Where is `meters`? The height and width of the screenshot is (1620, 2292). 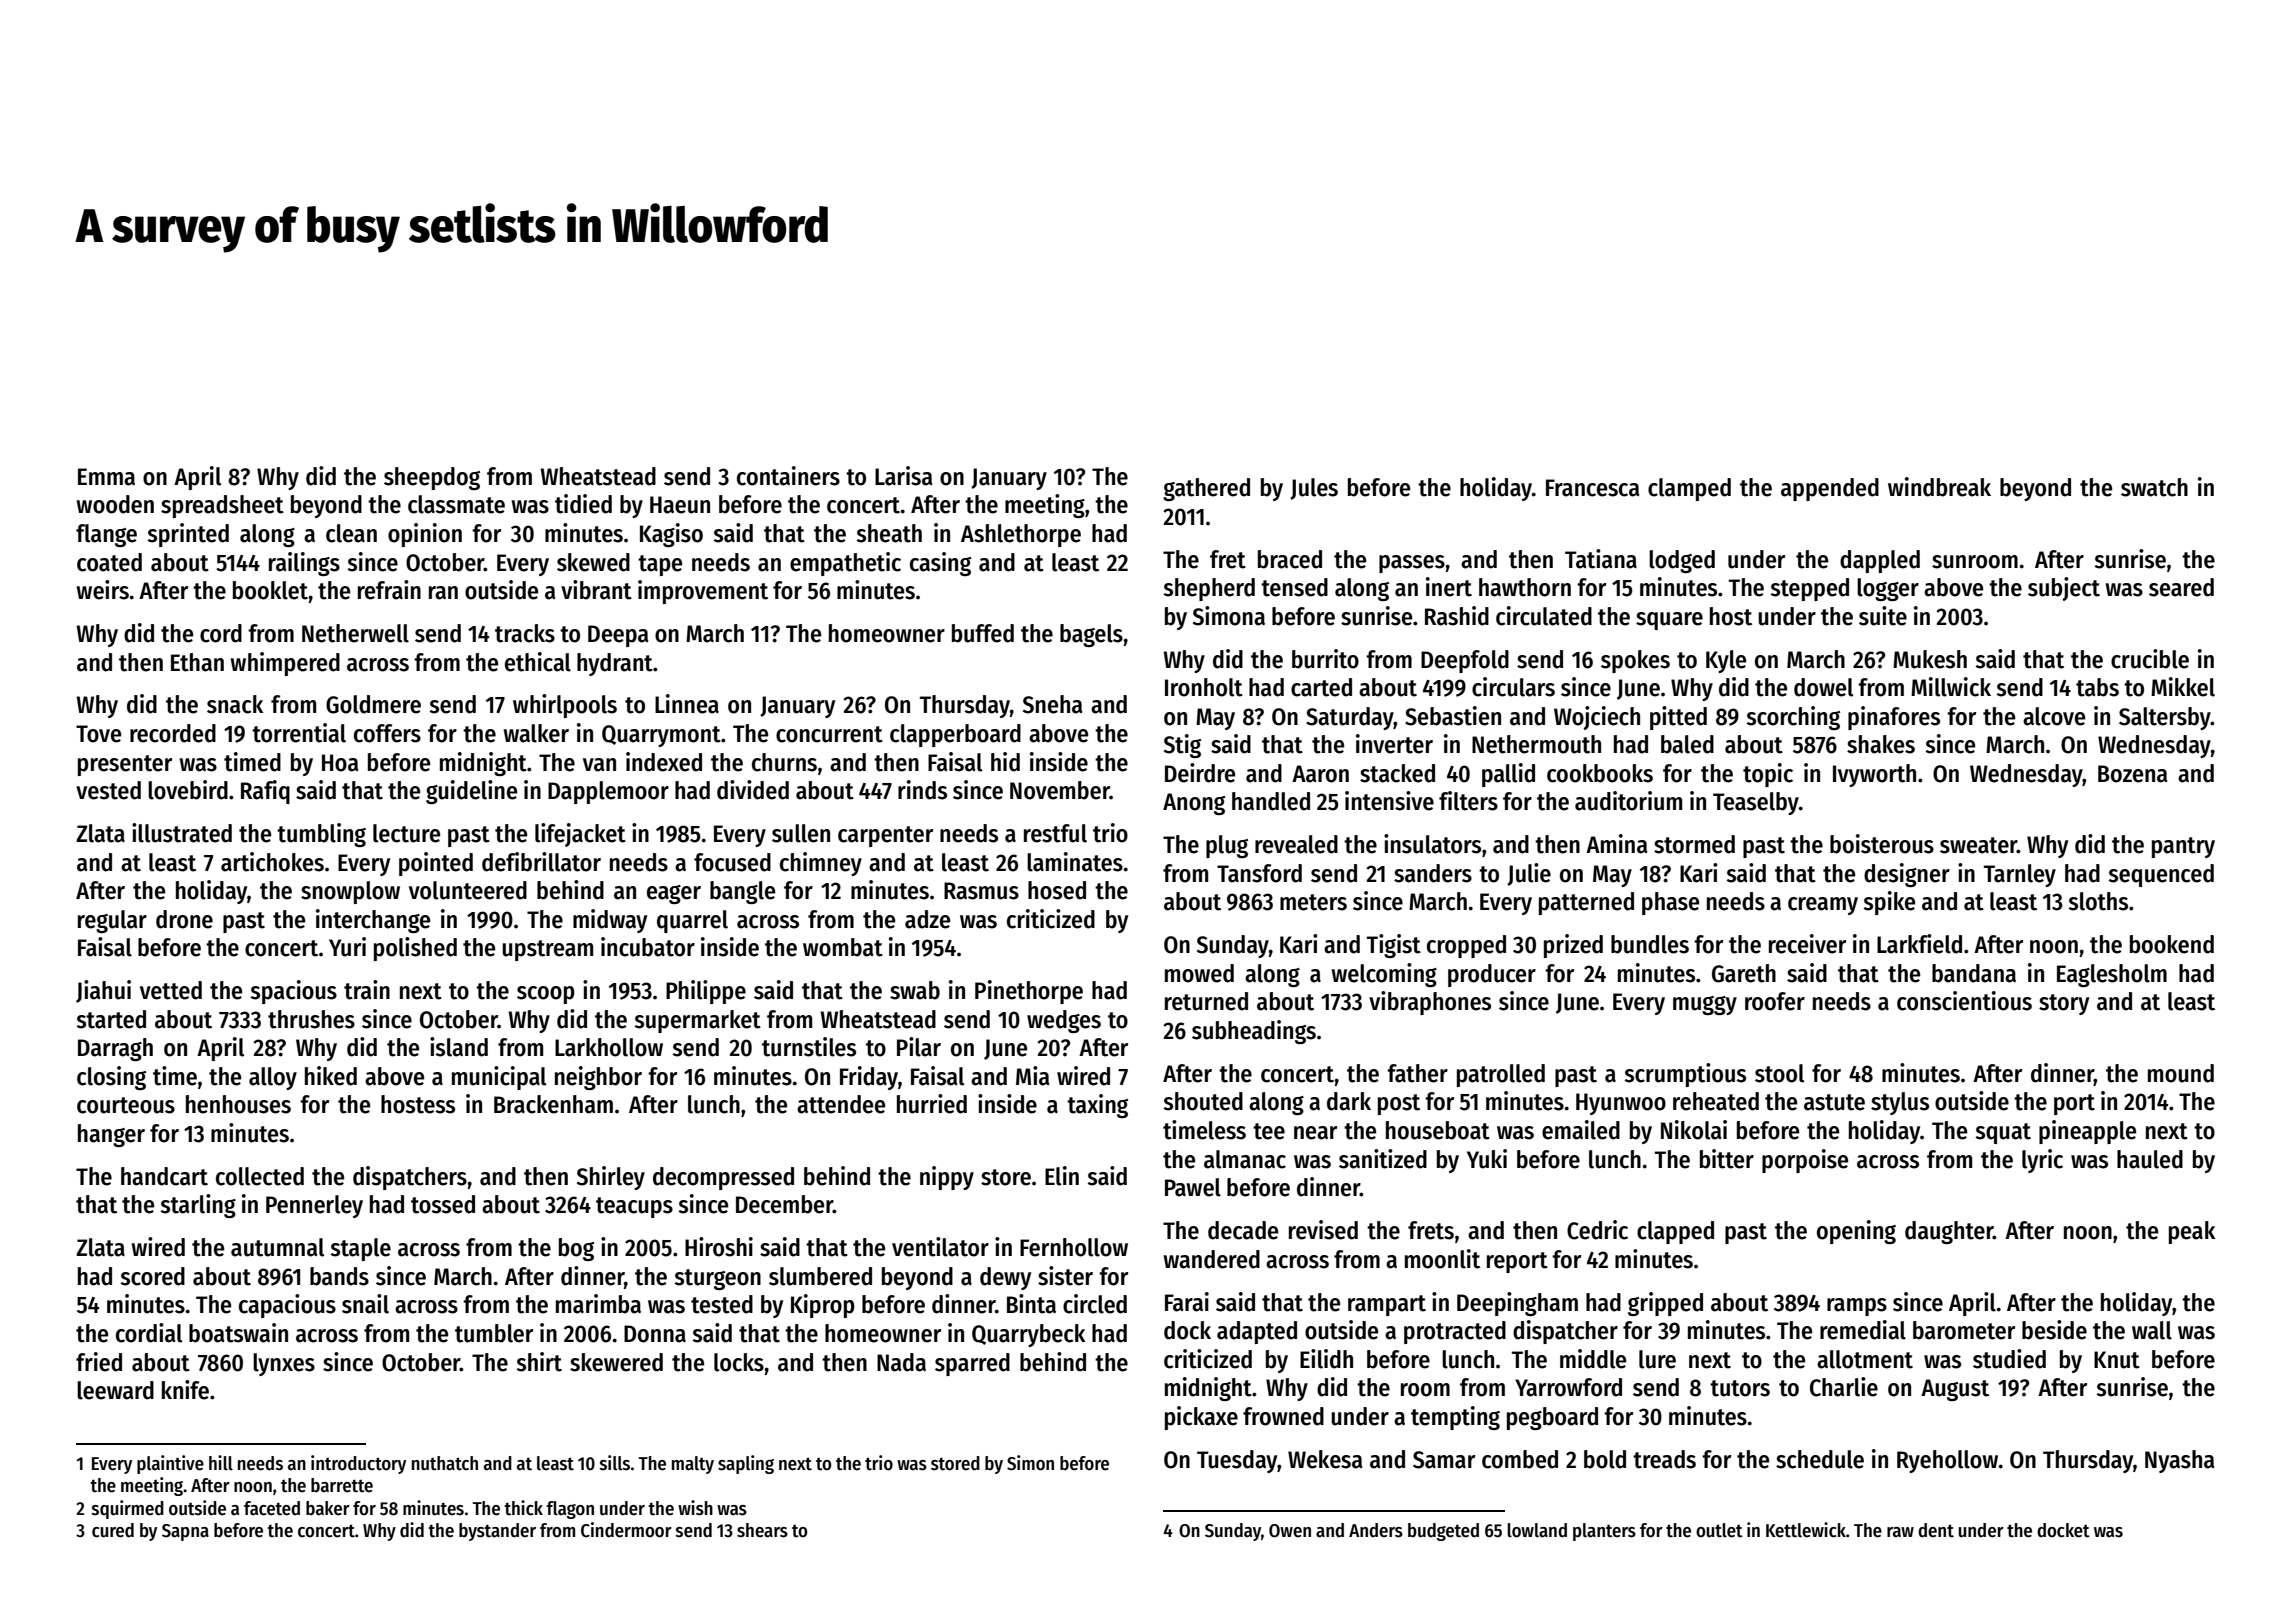 meters is located at coordinates (1313, 902).
